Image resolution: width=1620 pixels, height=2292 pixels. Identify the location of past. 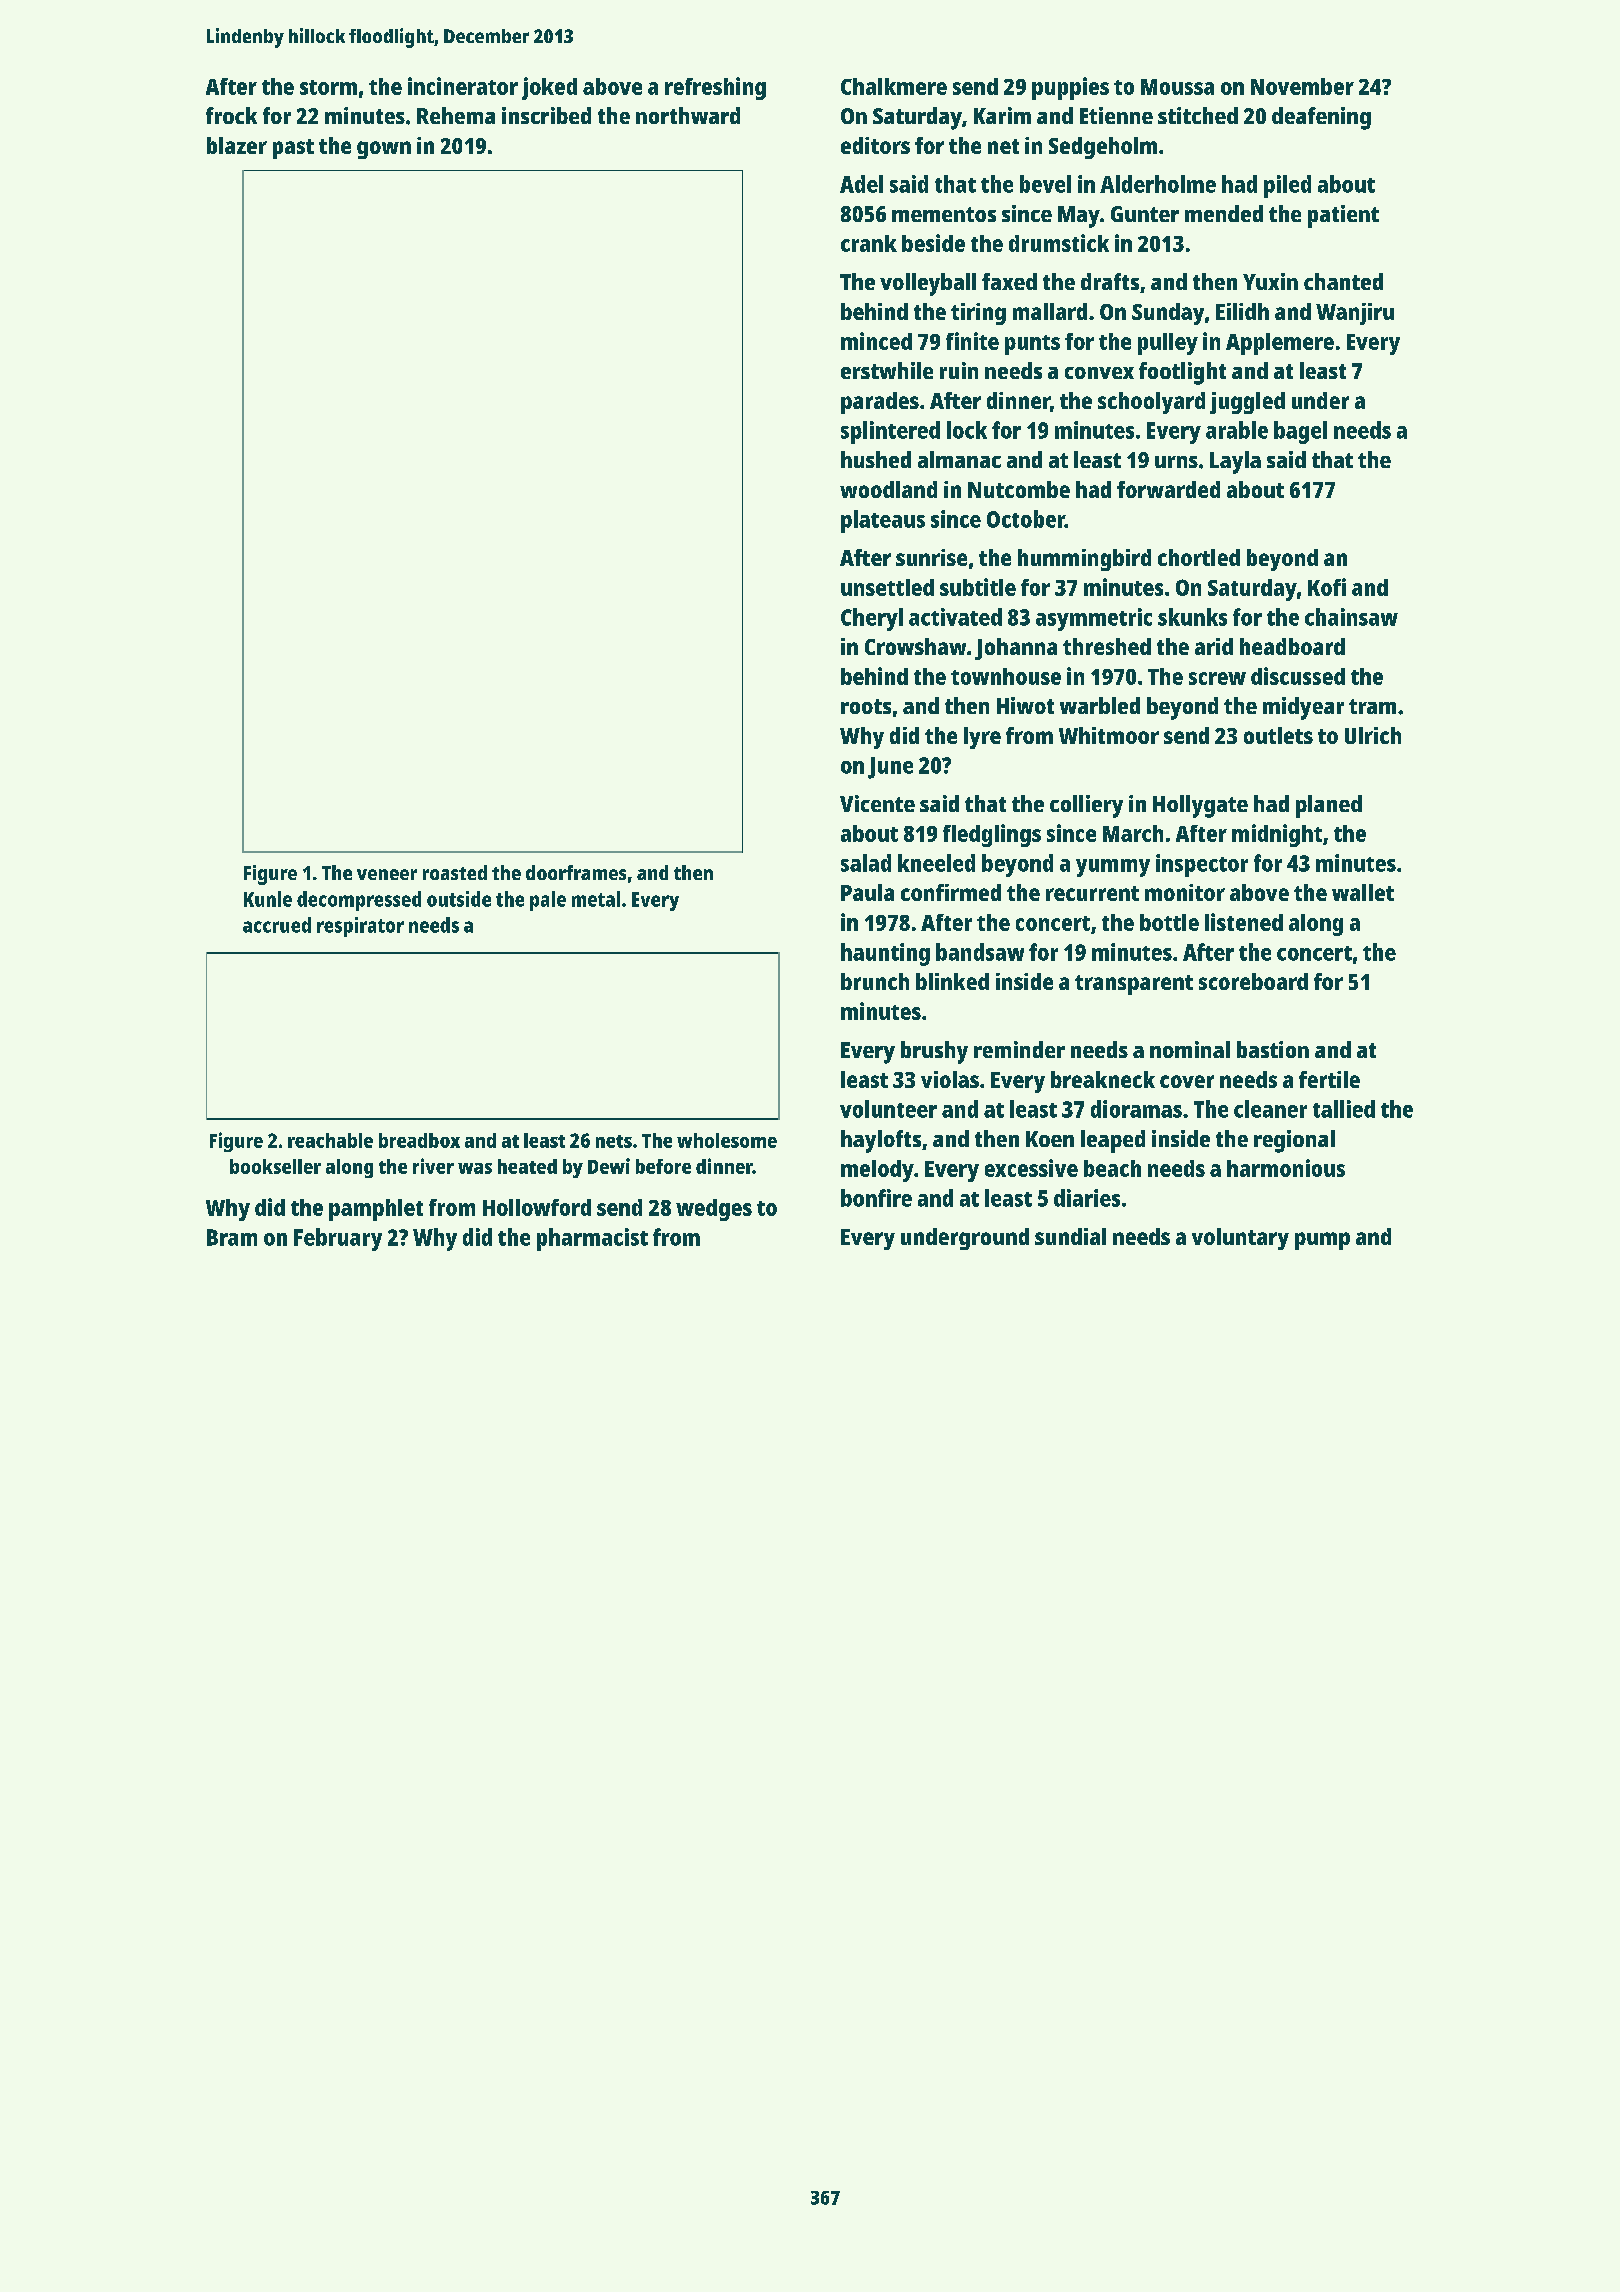
(293, 149).
